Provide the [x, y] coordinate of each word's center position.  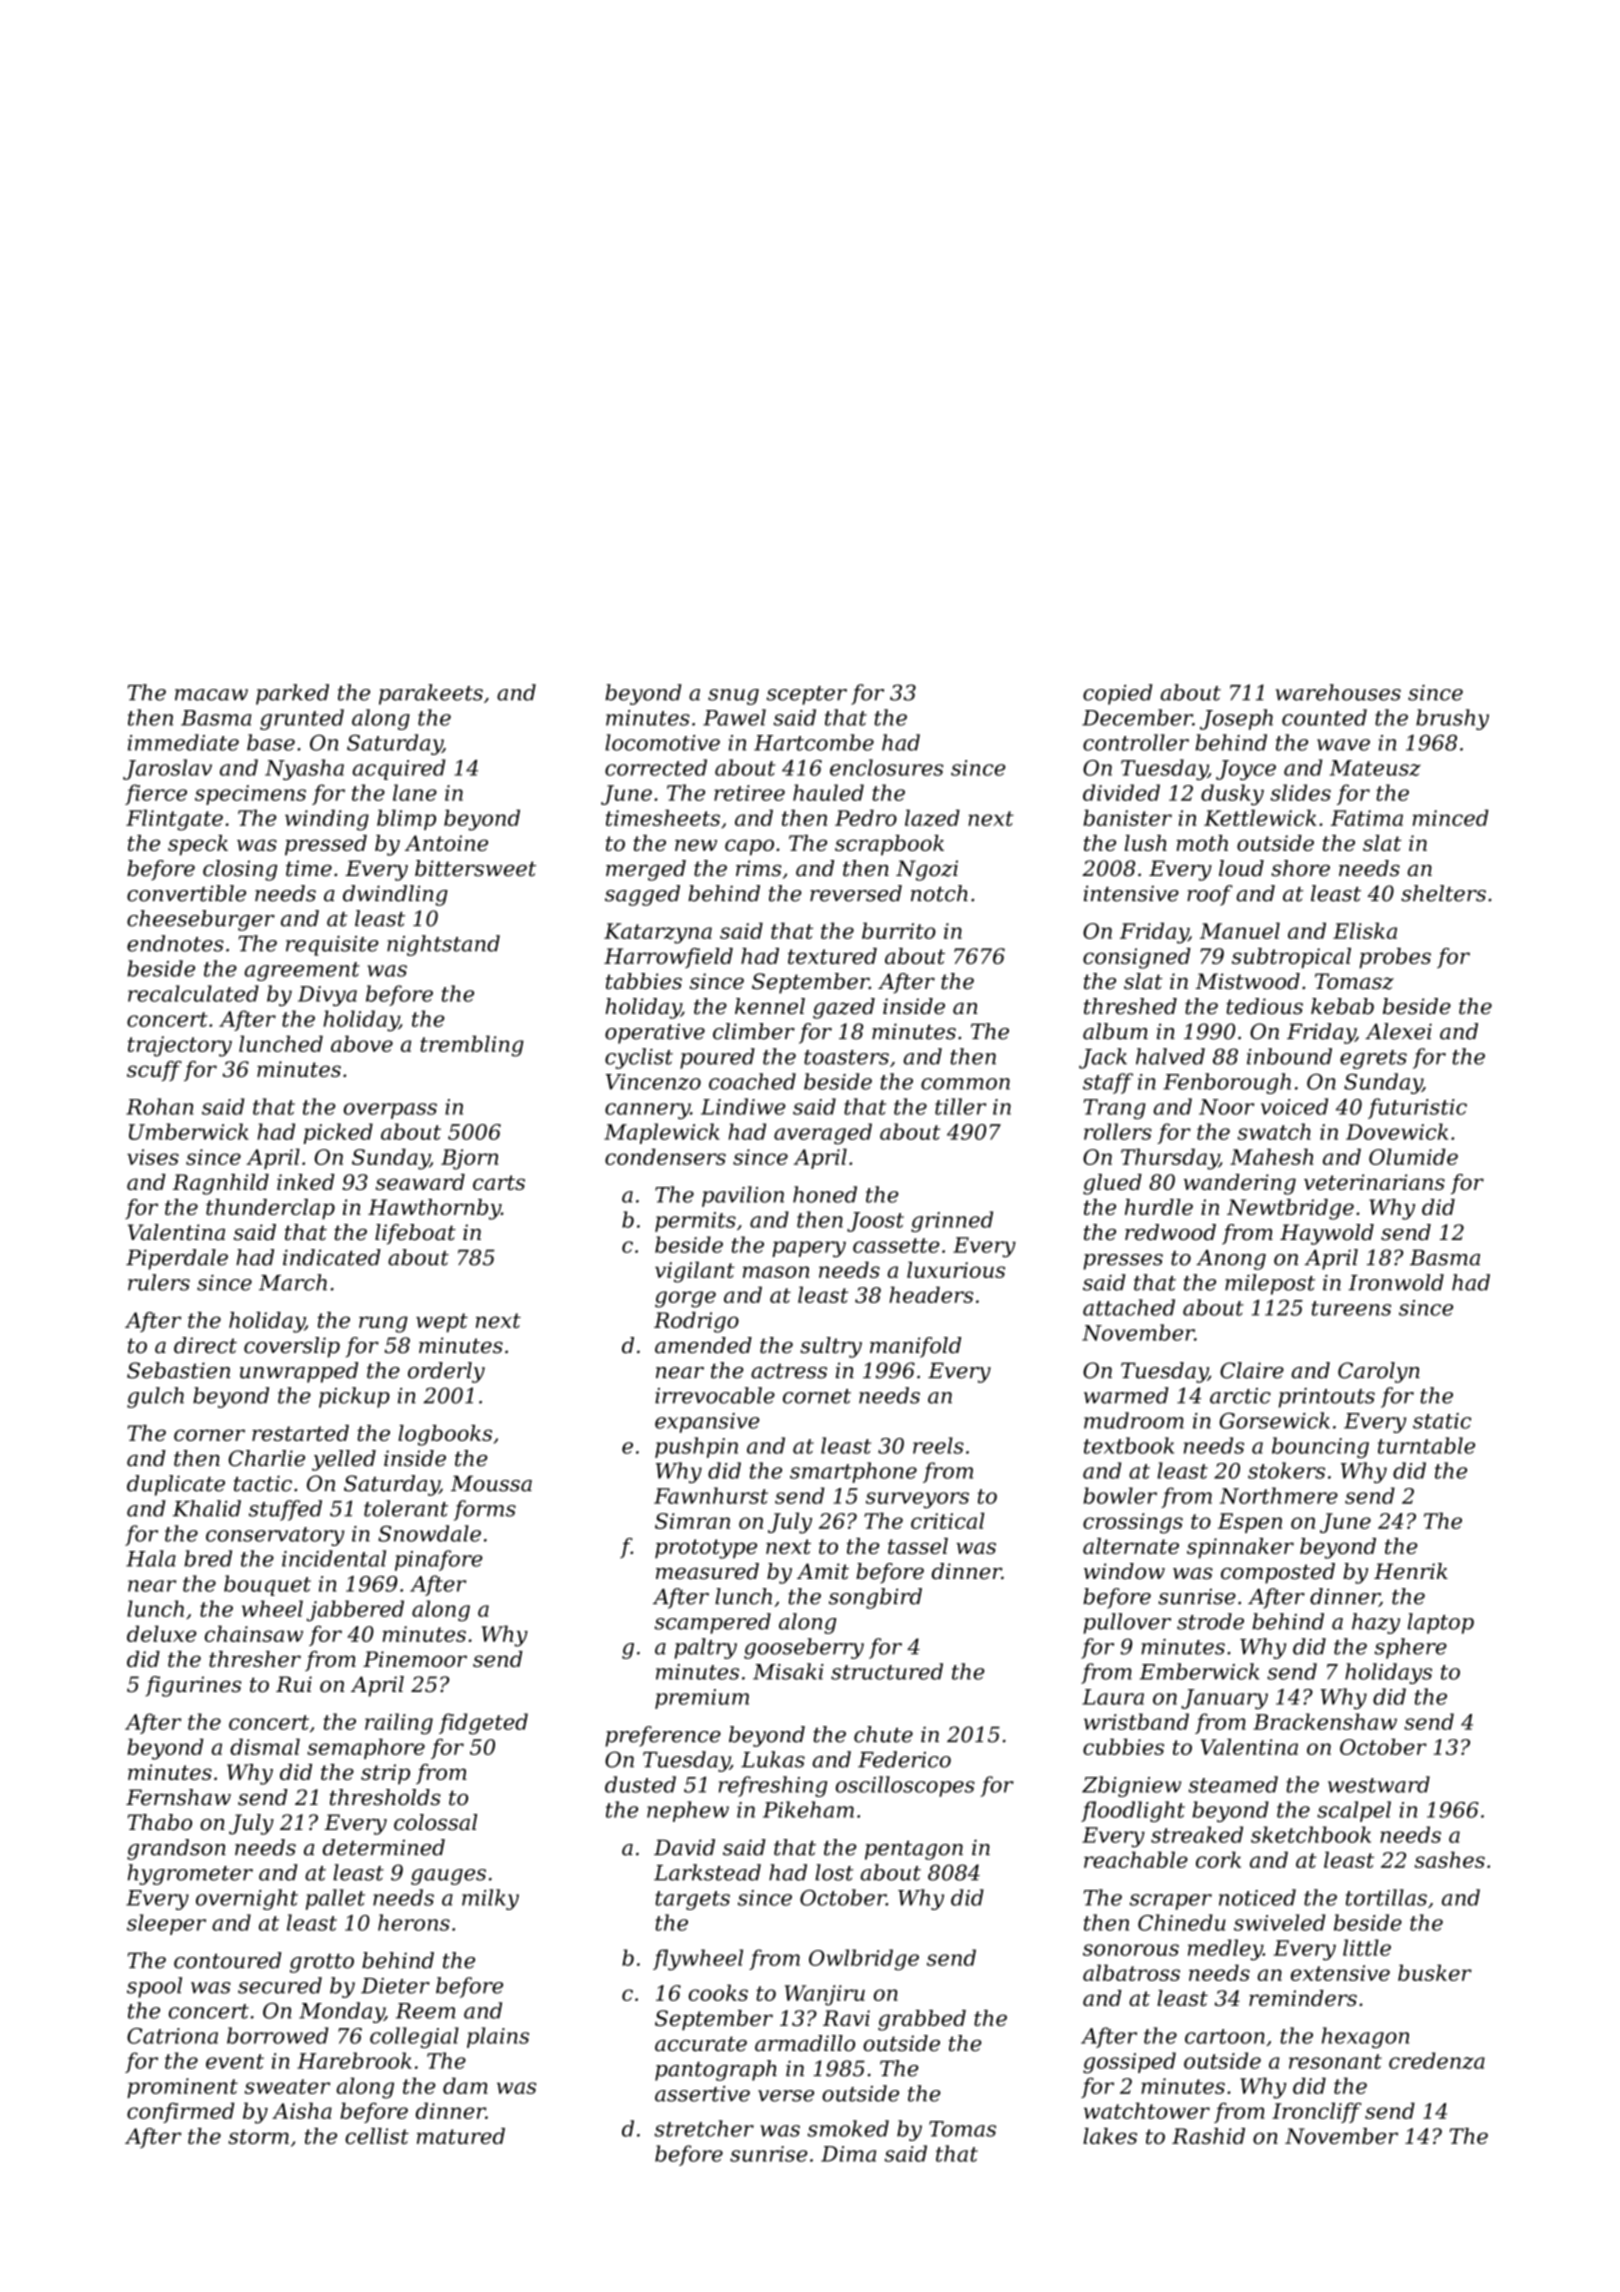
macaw [211, 695]
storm [258, 2136]
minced [1451, 817]
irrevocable [715, 1395]
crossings [1133, 1523]
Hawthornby [434, 1209]
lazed [932, 817]
